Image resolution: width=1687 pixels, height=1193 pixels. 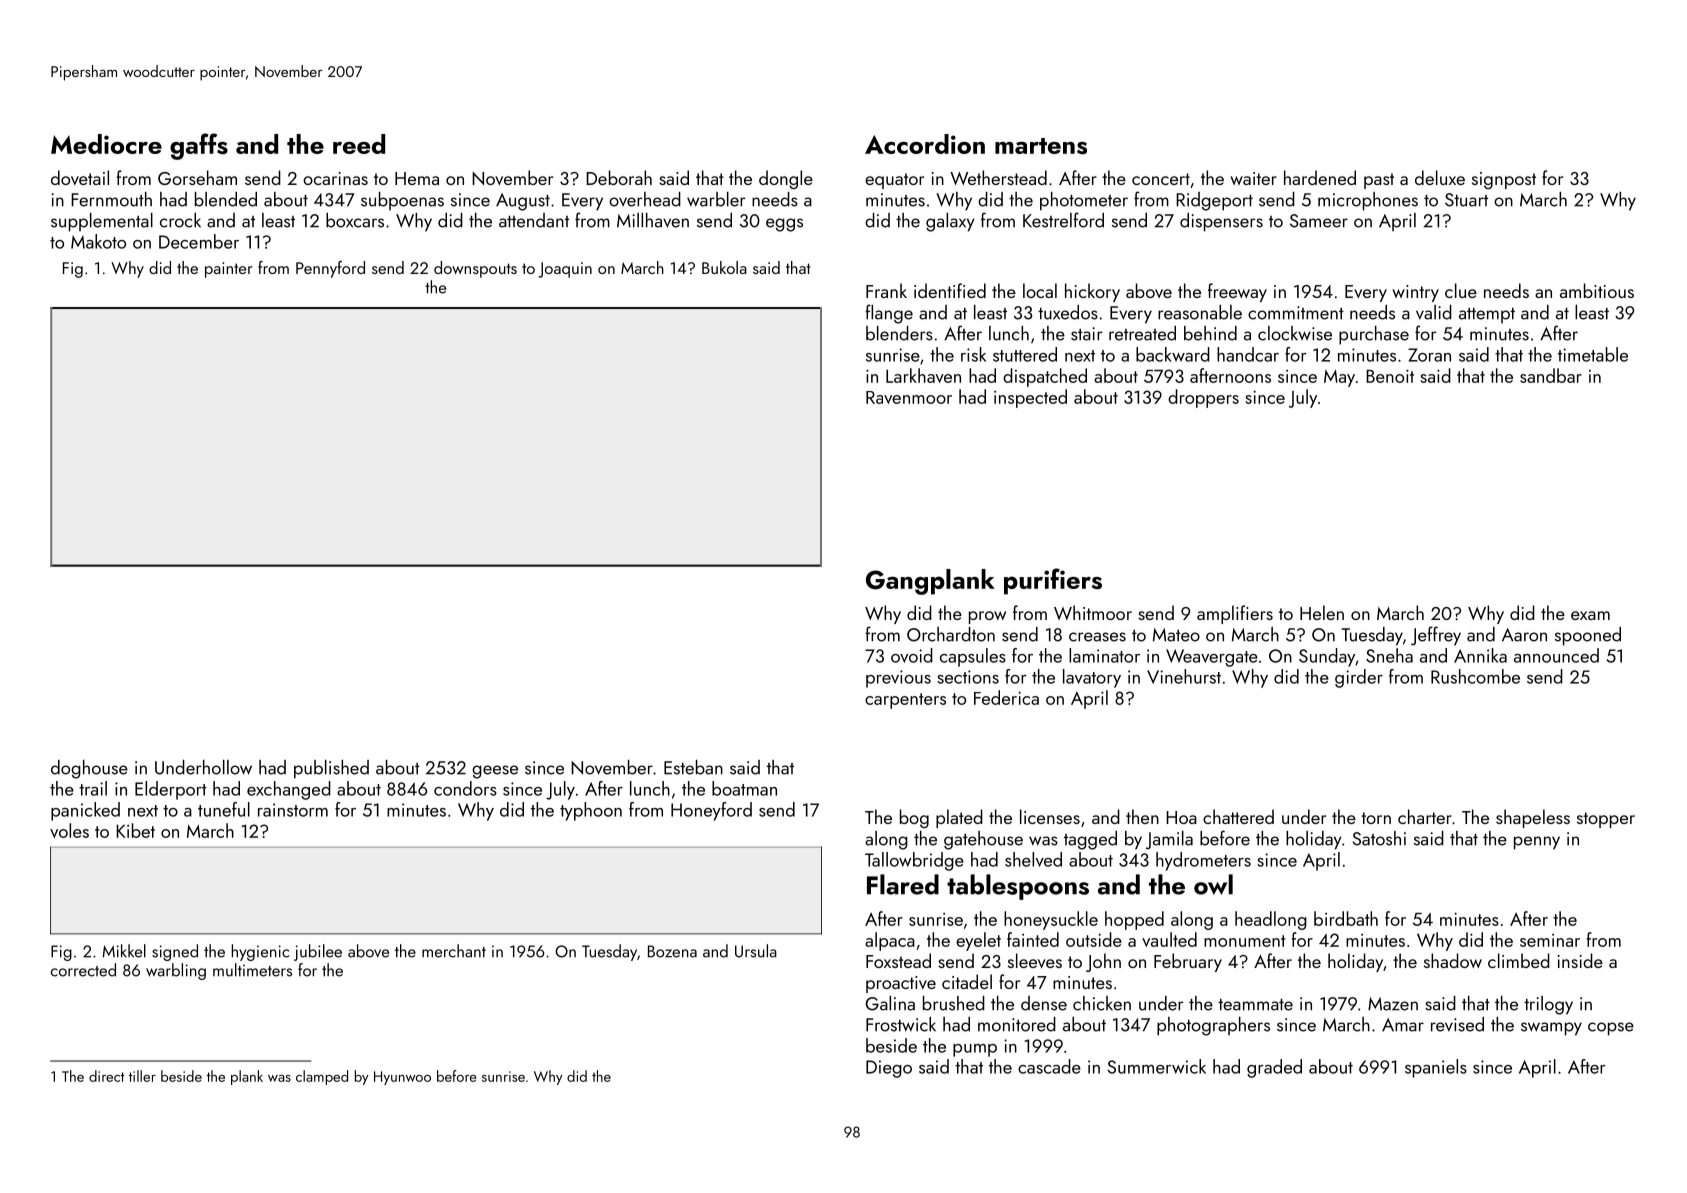 I want to click on clamped, so click(x=322, y=1077).
